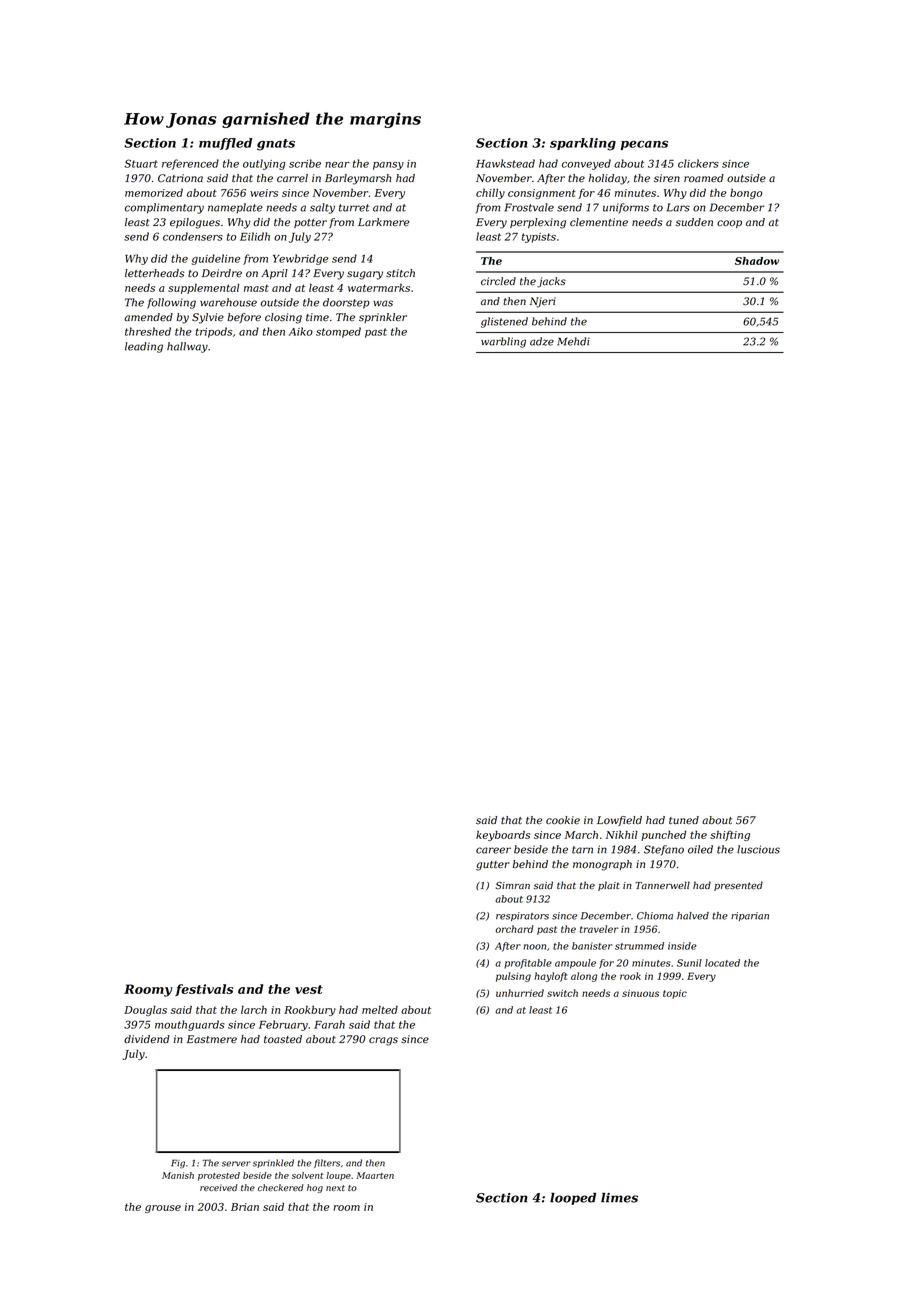  What do you see at coordinates (573, 1199) in the document?
I see `looped` at bounding box center [573, 1199].
